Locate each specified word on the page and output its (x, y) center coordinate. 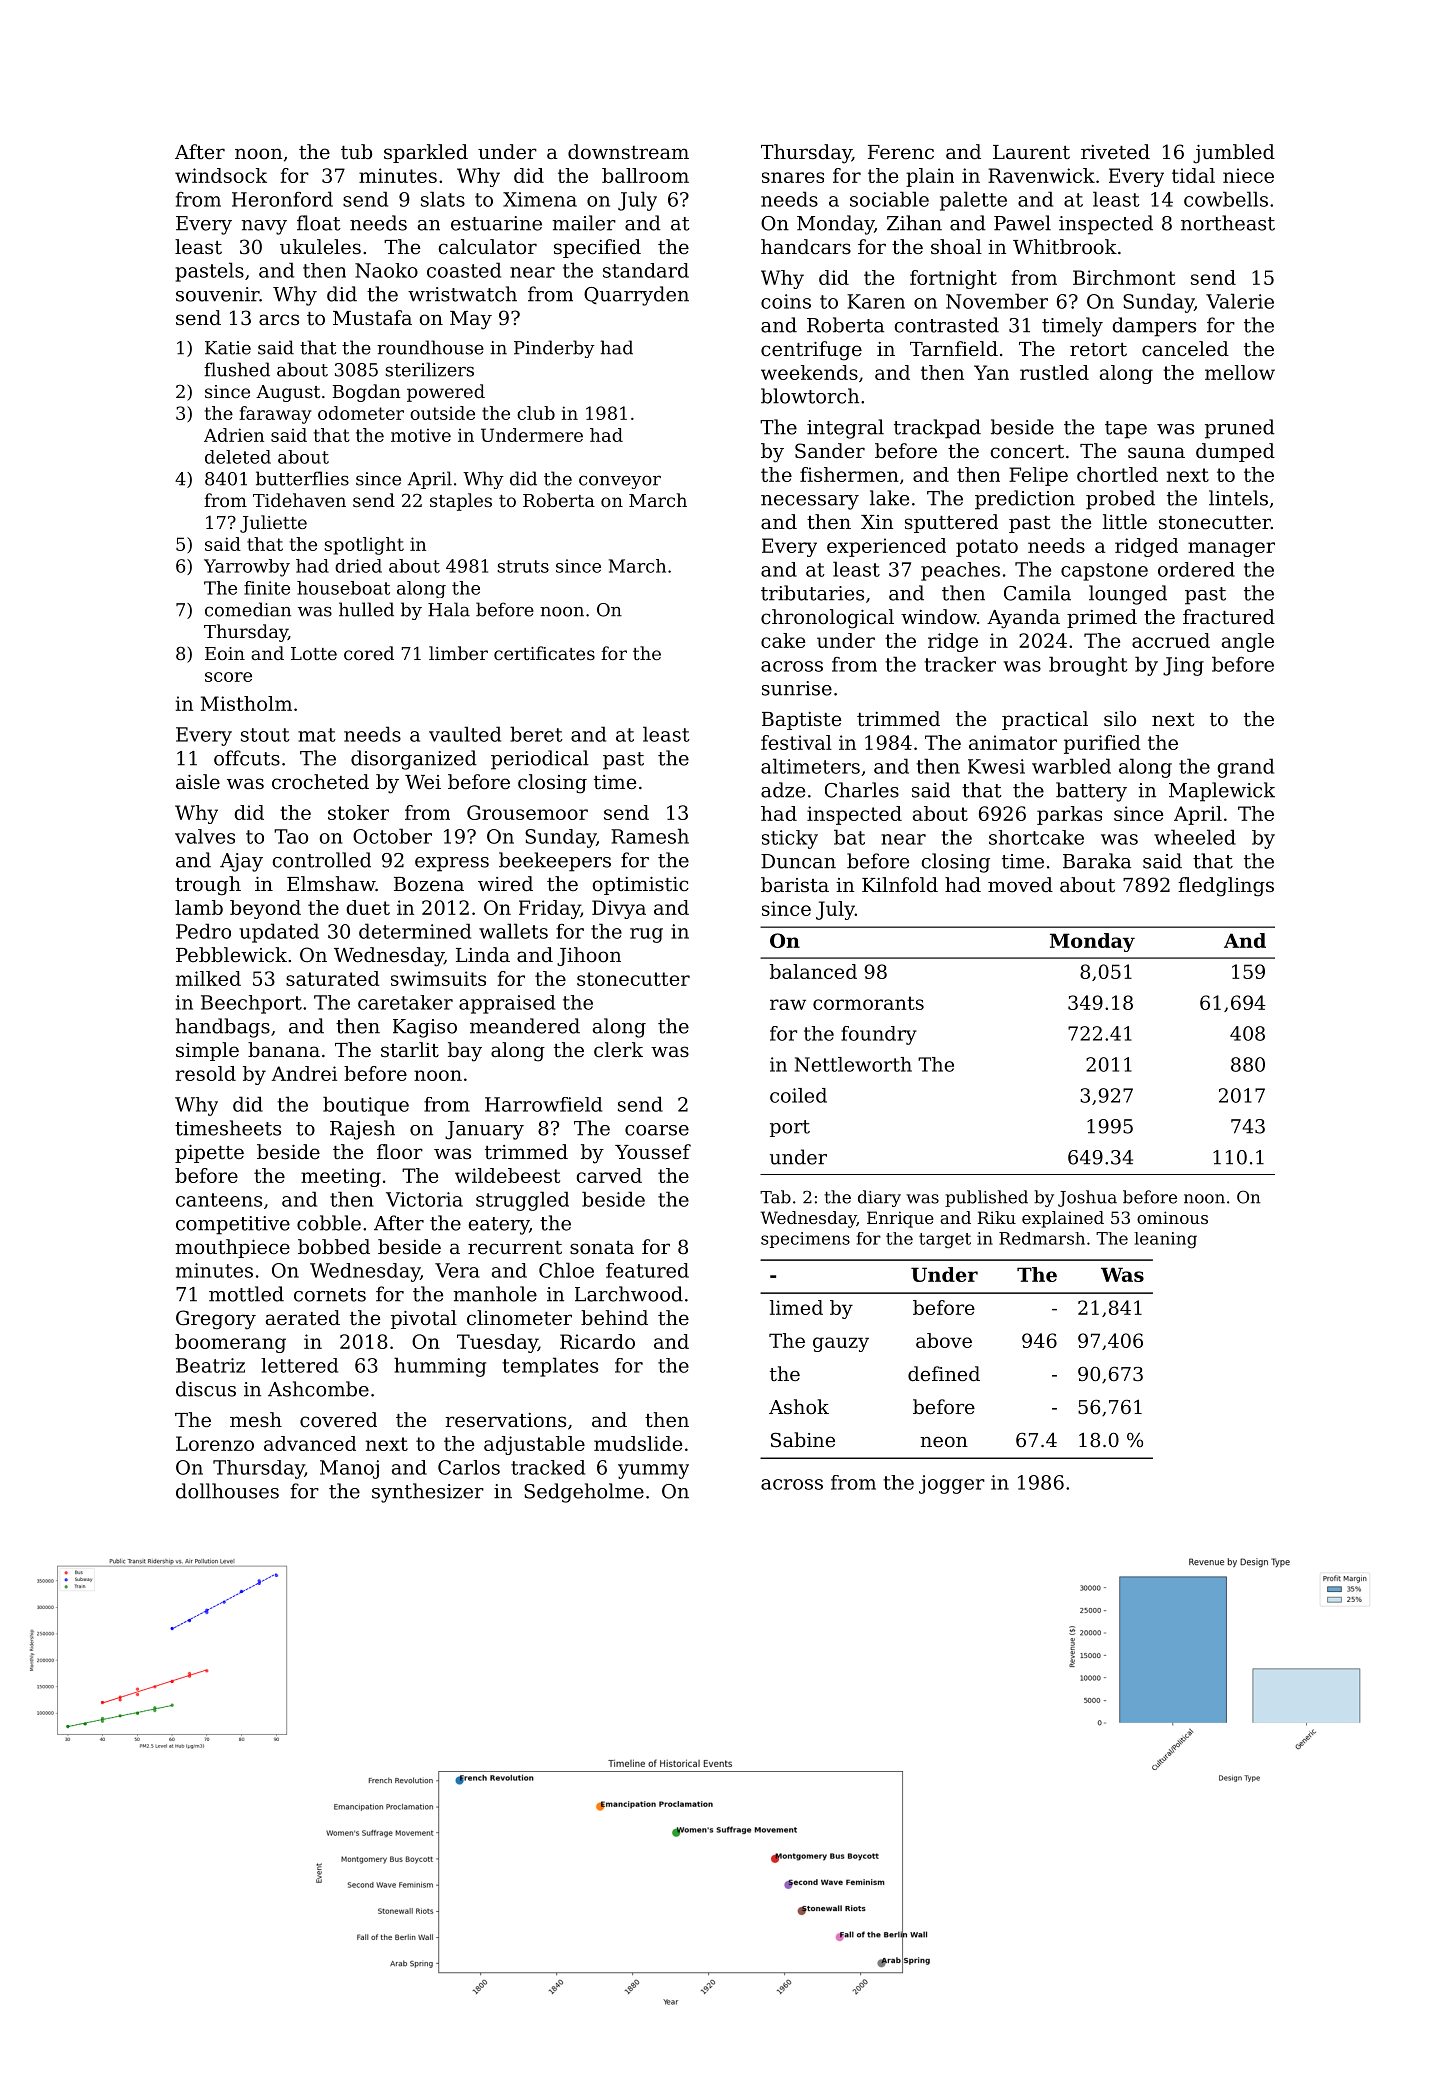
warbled (1071, 766)
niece (1248, 175)
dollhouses (227, 1491)
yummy (653, 1471)
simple (207, 1051)
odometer (361, 413)
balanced (813, 971)
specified (597, 248)
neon (944, 1442)
